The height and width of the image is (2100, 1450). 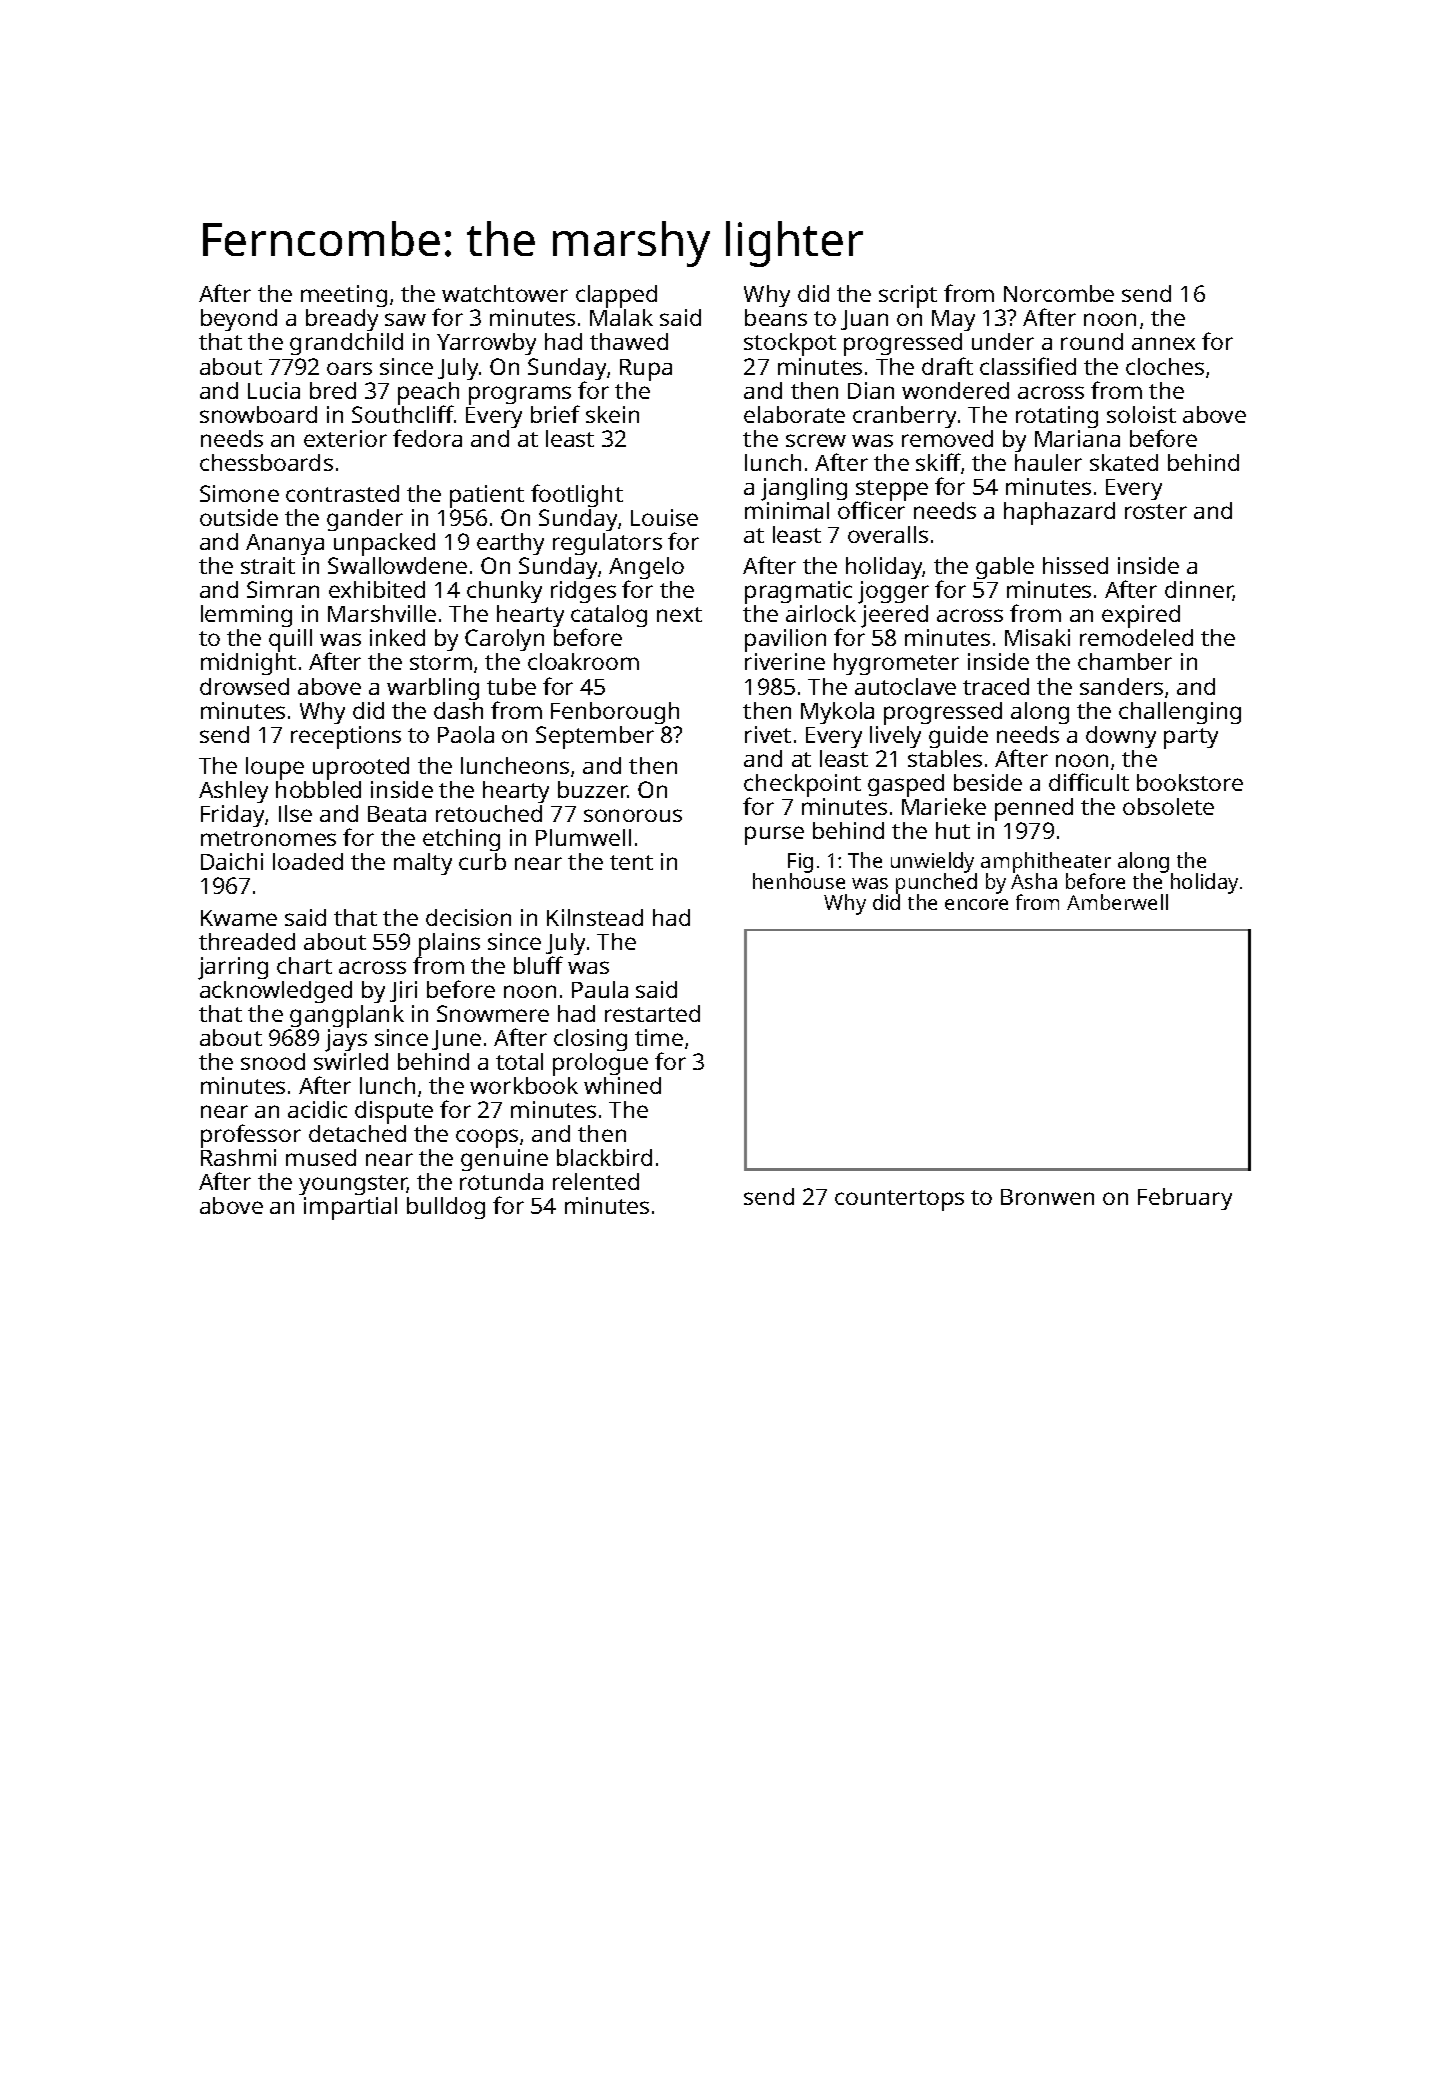 I want to click on Asha, so click(x=1034, y=881).
